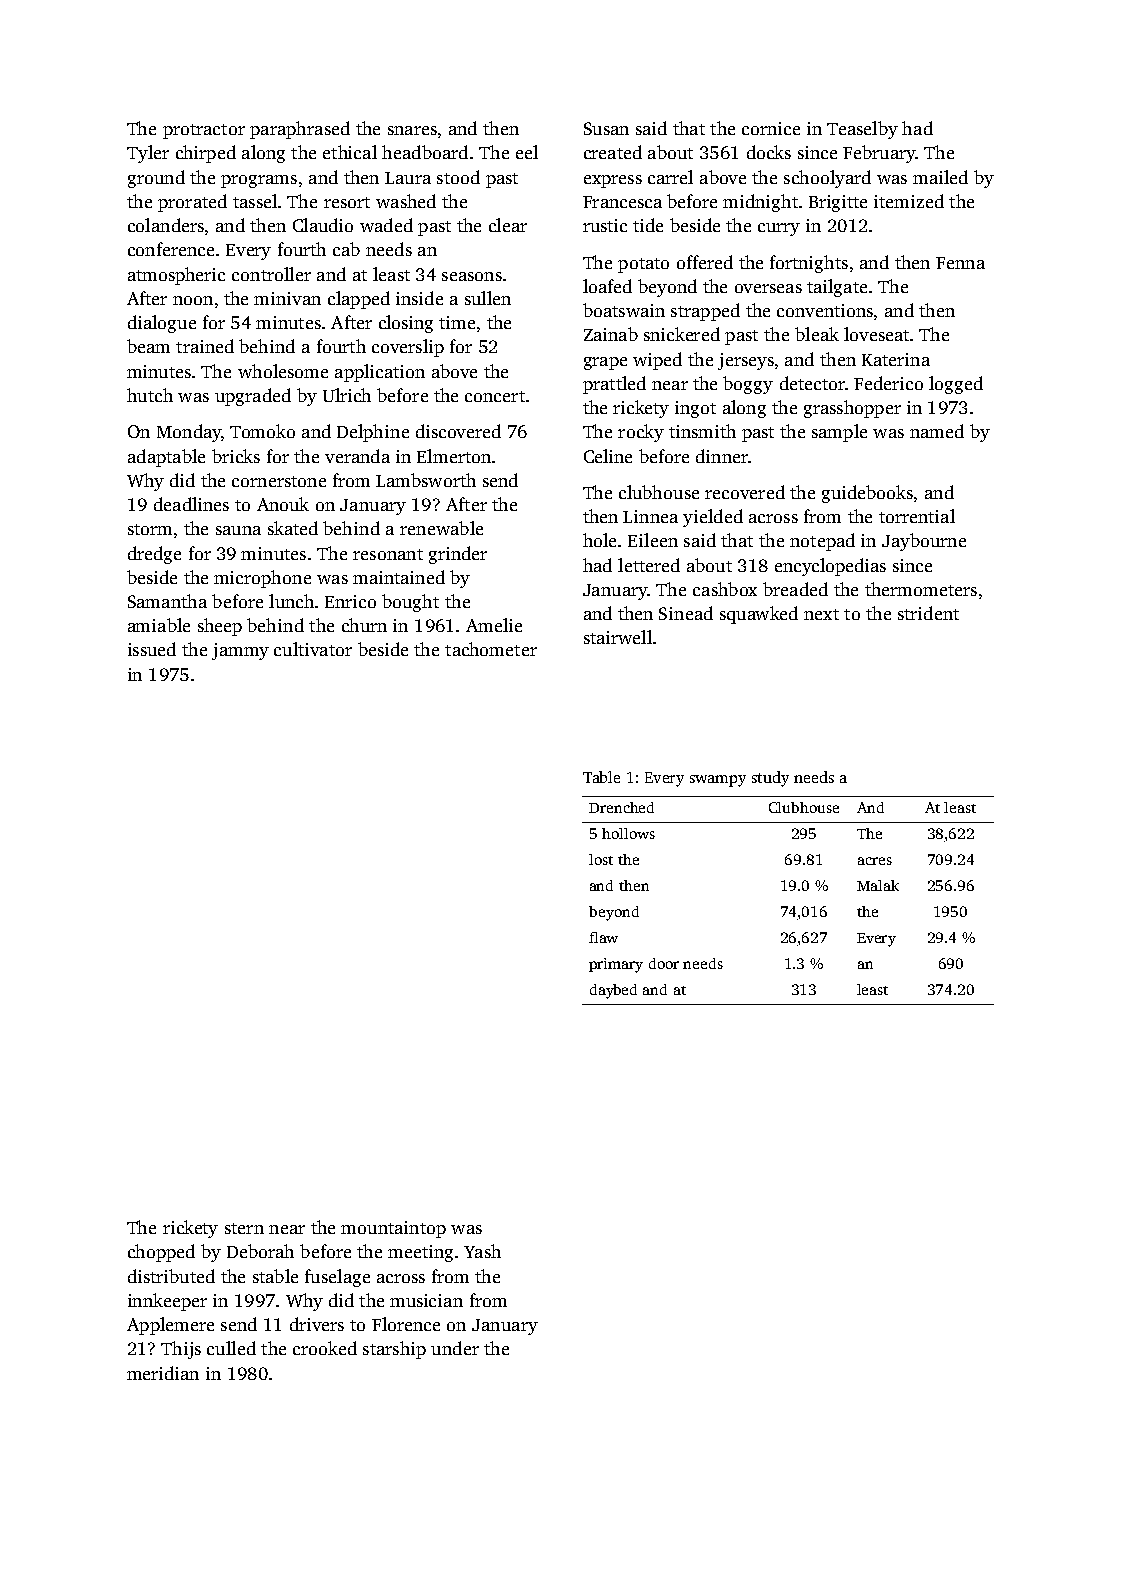  I want to click on daybed, so click(613, 991).
